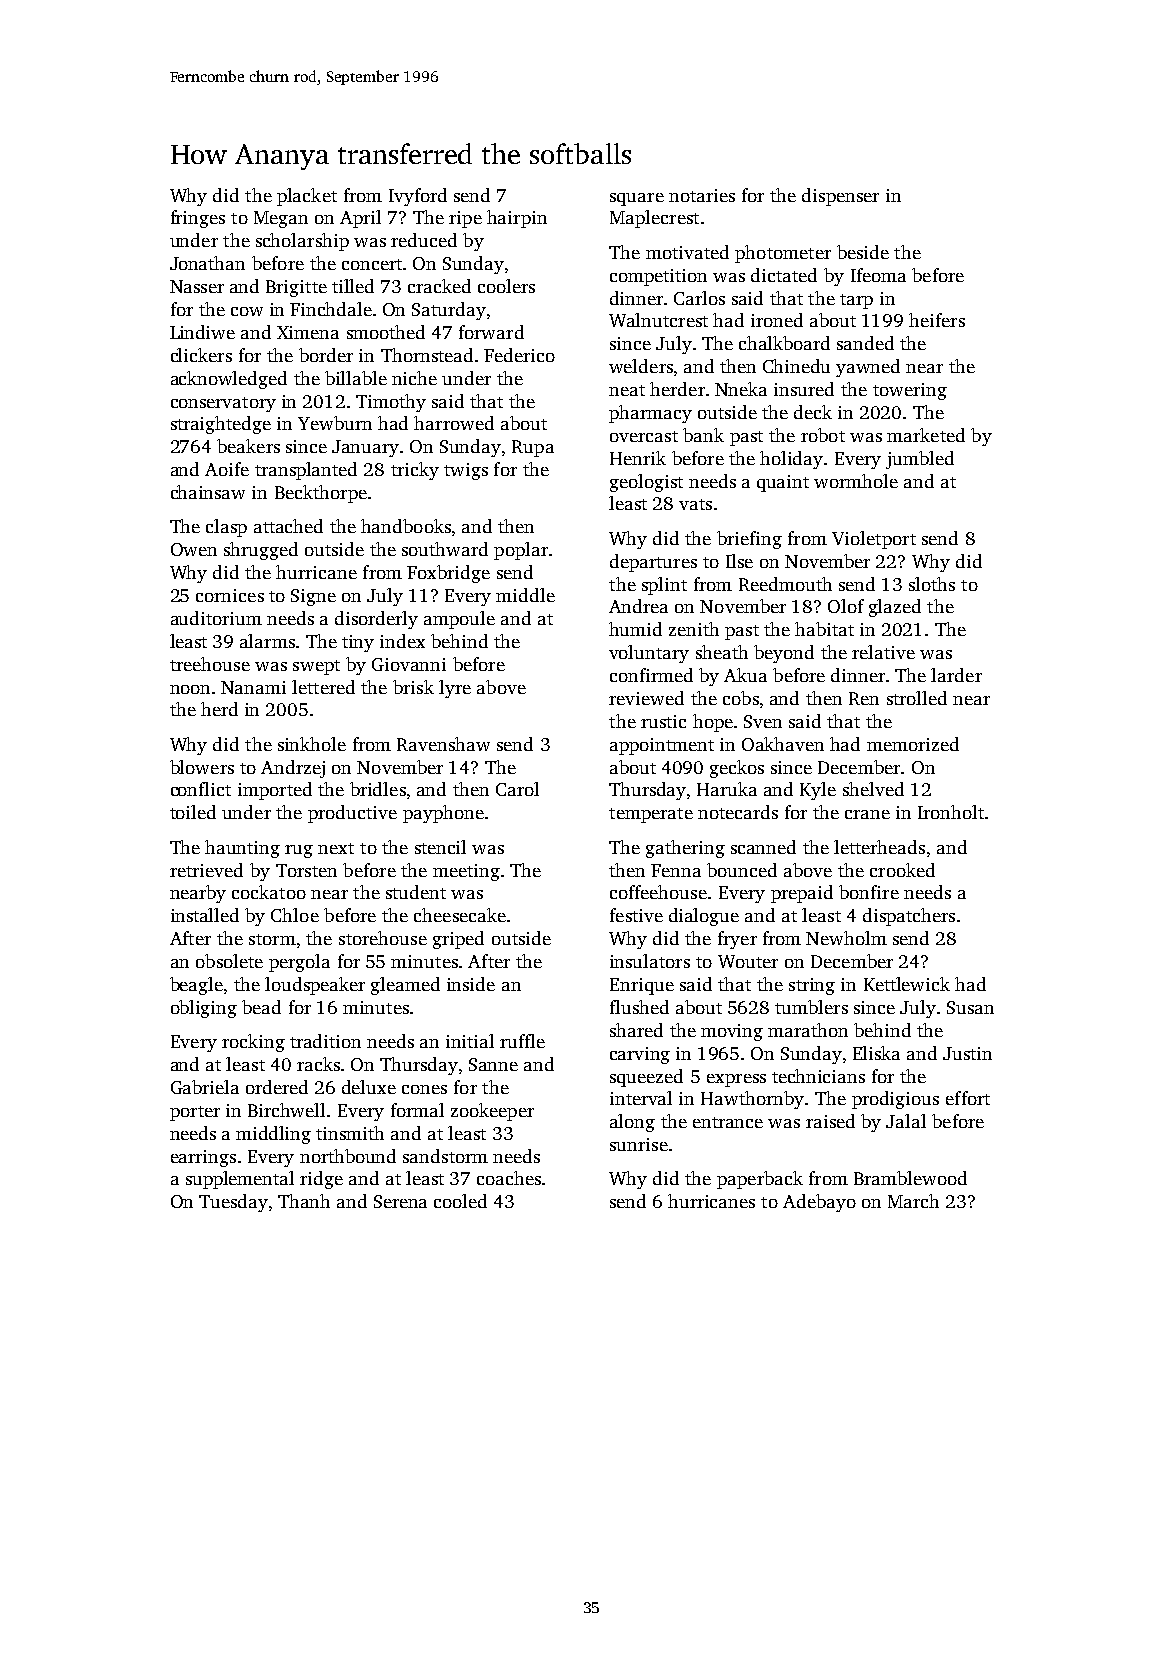 This screenshot has height=1654, width=1165. What do you see at coordinates (202, 767) in the screenshot?
I see `blowers` at bounding box center [202, 767].
